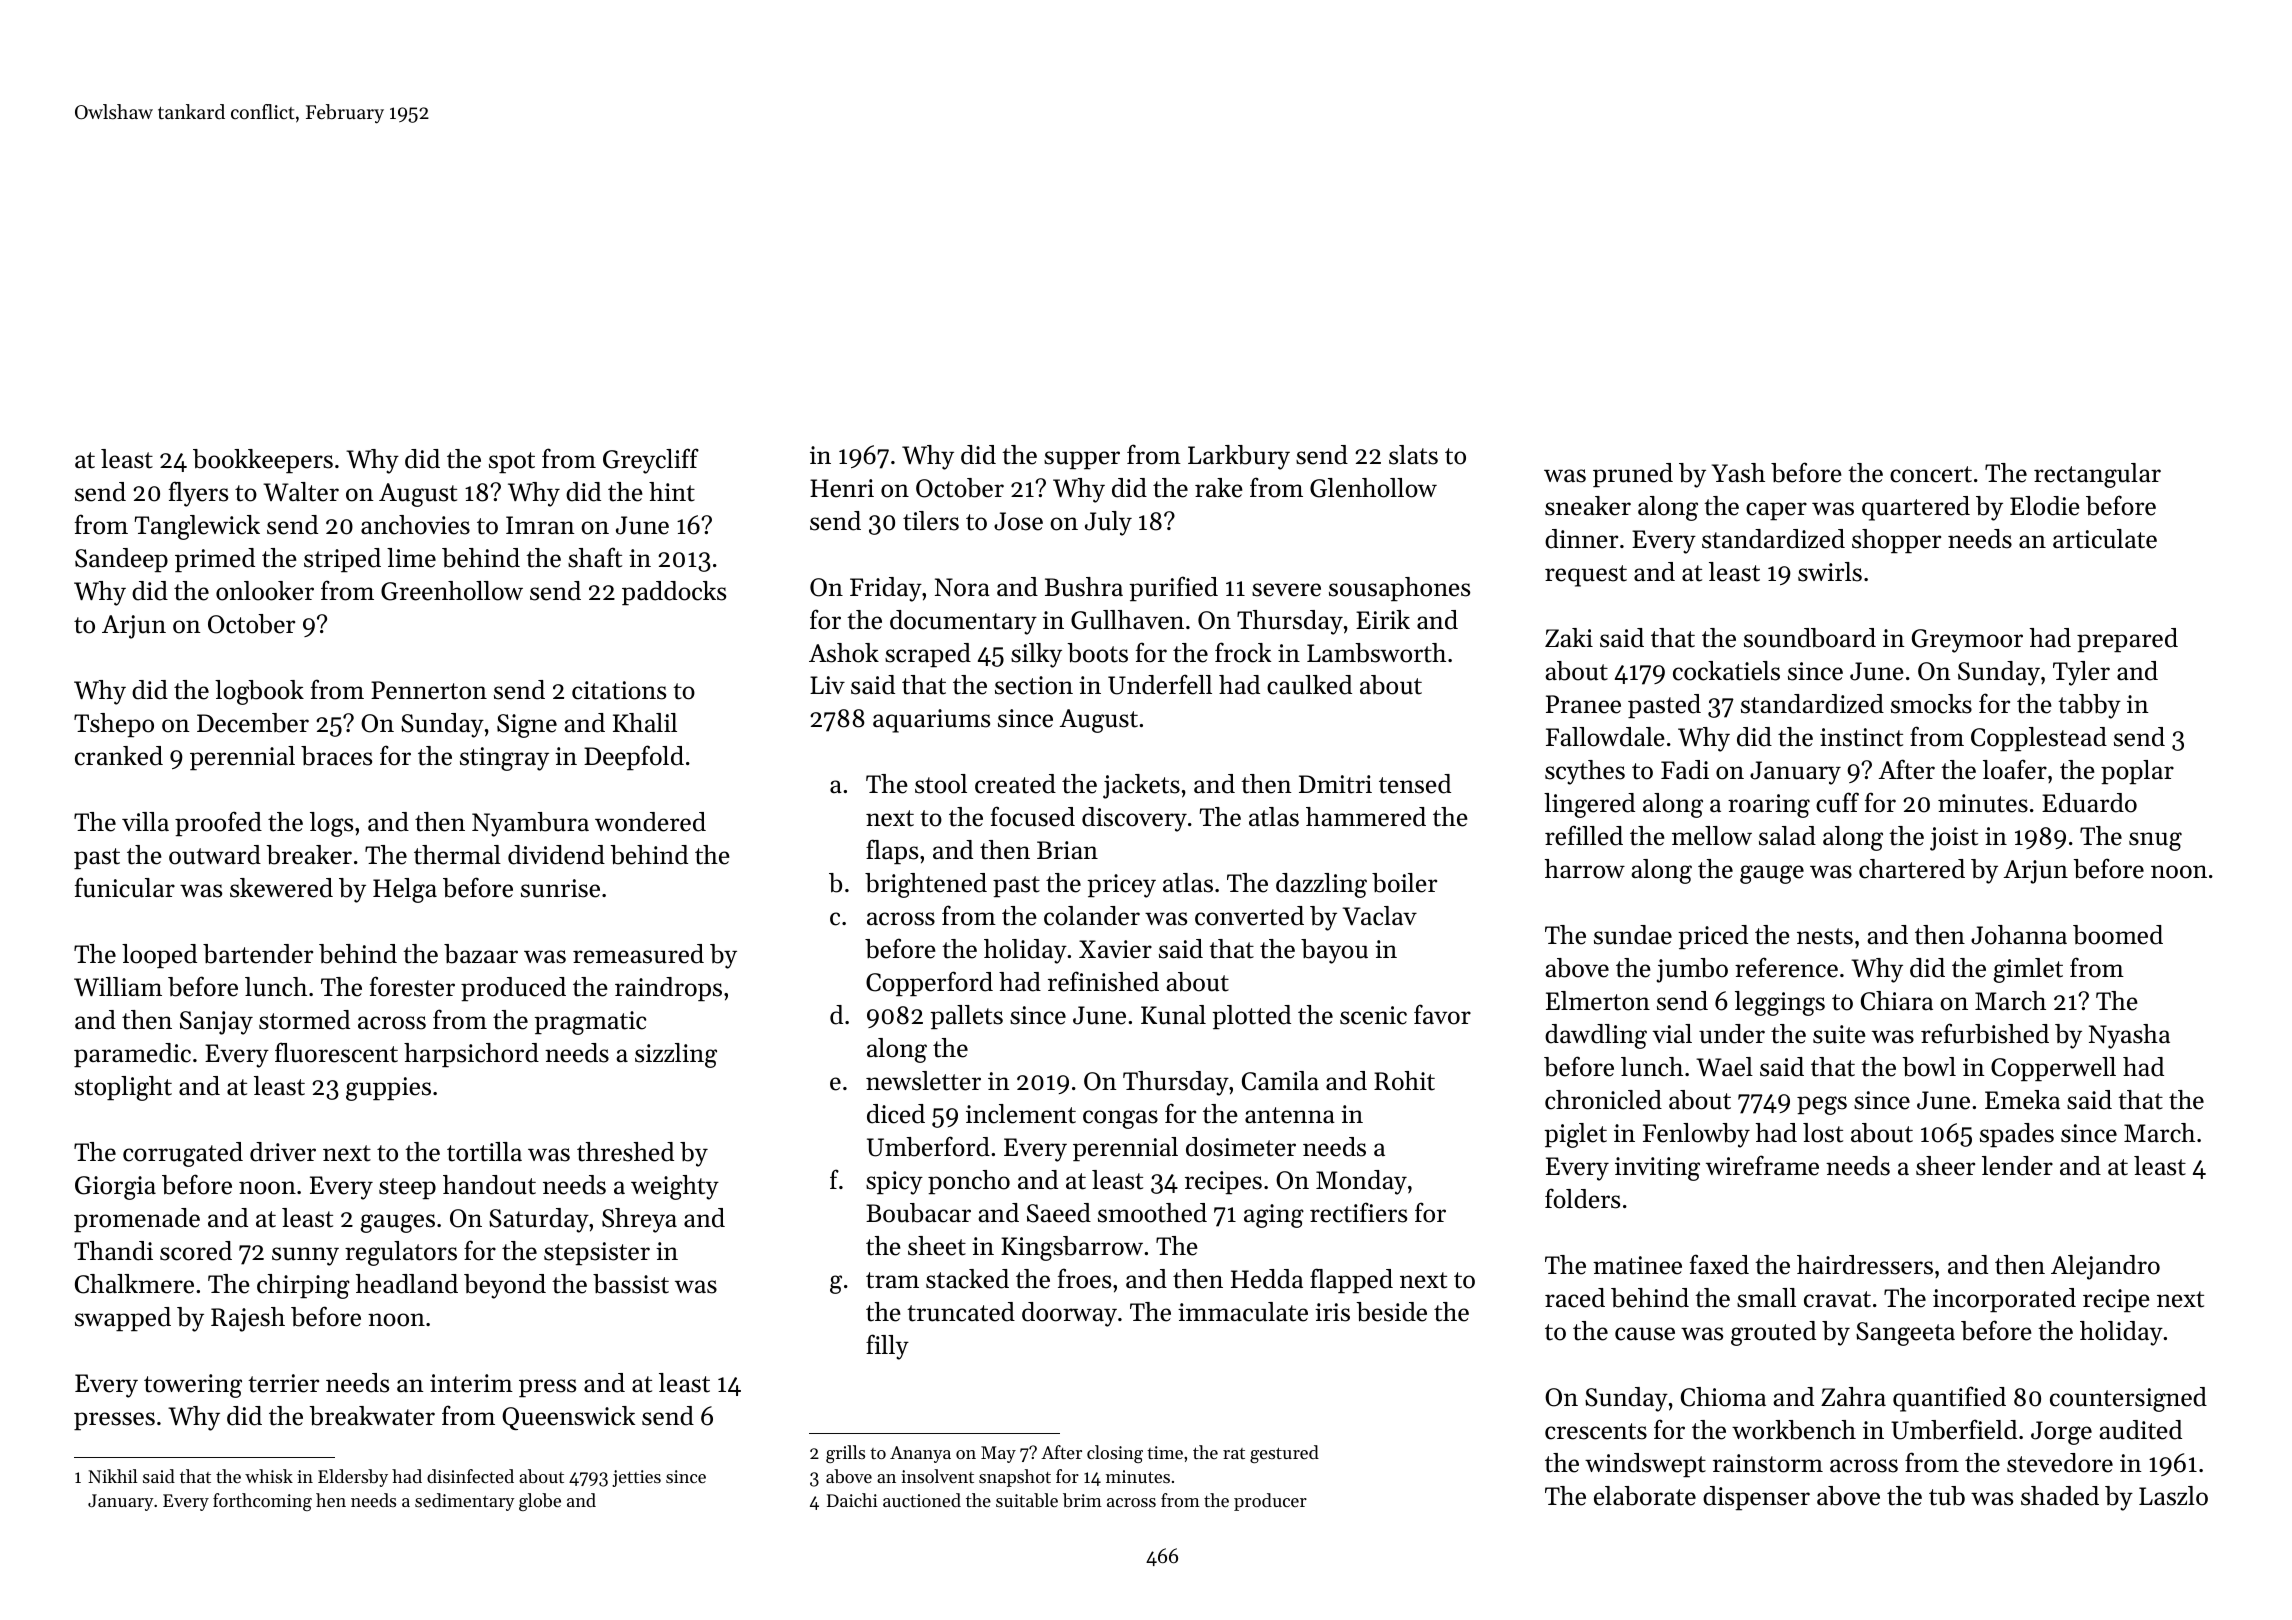  Describe the element at coordinates (2155, 841) in the image. I see `snug` at that location.
